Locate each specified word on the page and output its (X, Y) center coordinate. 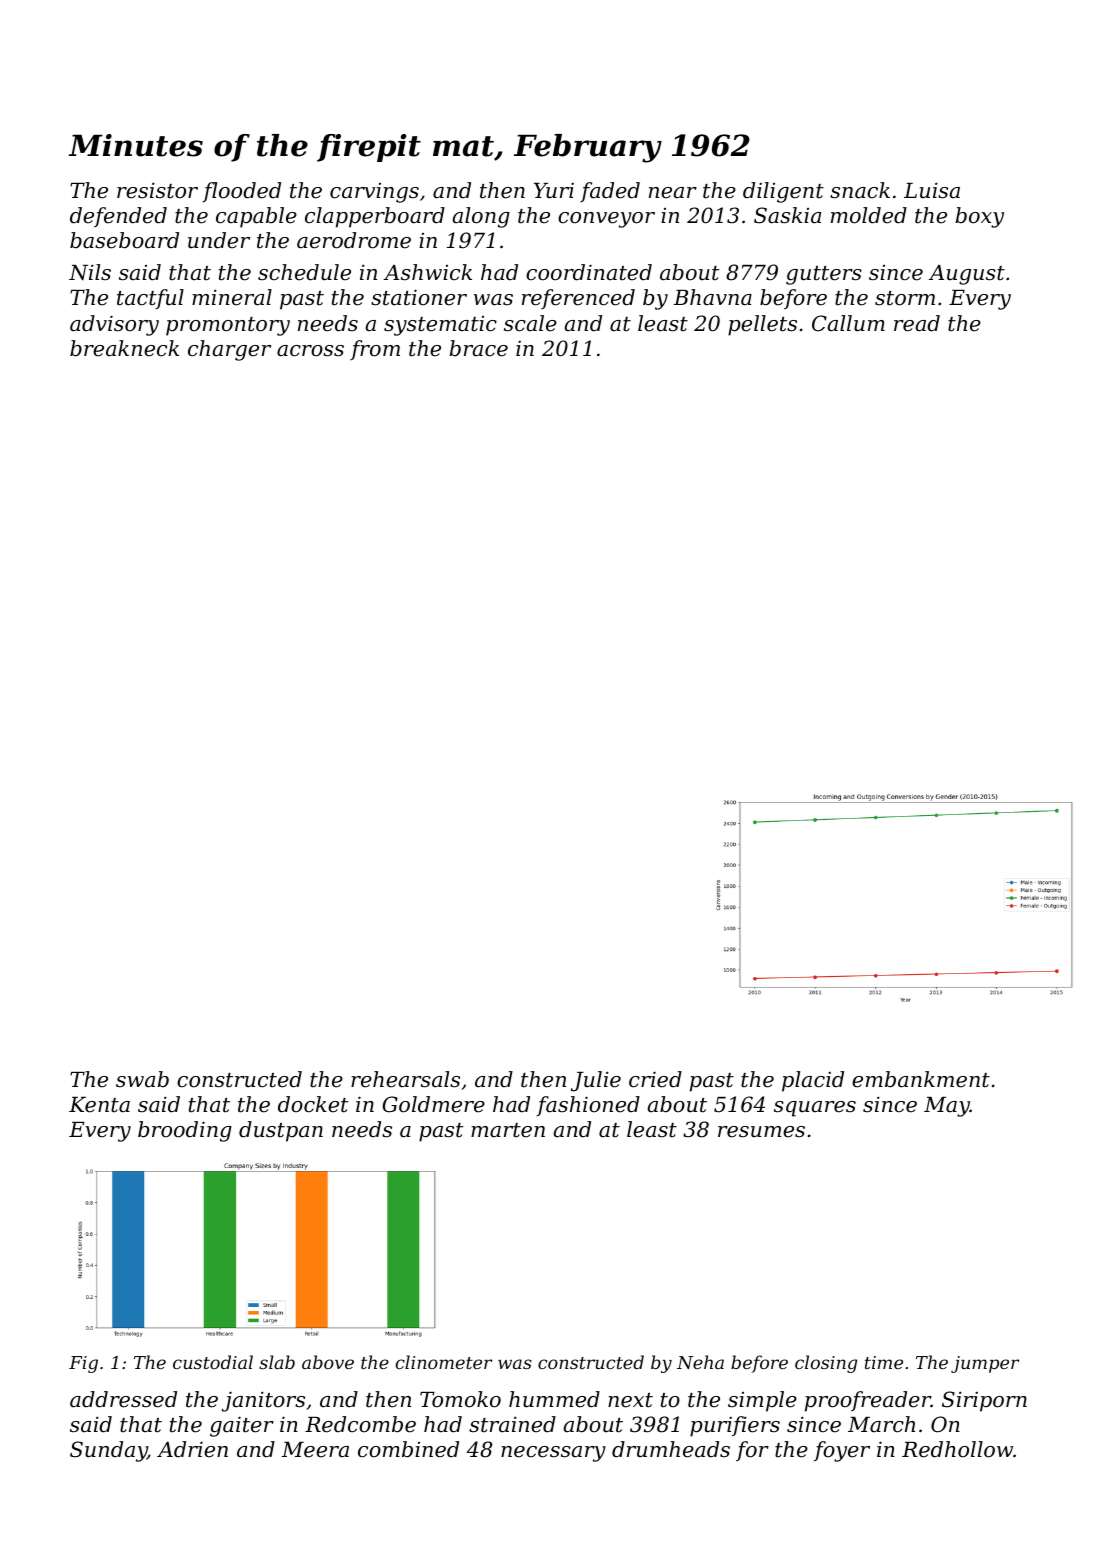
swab (142, 1079)
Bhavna (713, 297)
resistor (157, 190)
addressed (123, 1399)
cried (655, 1079)
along (481, 217)
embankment (921, 1079)
